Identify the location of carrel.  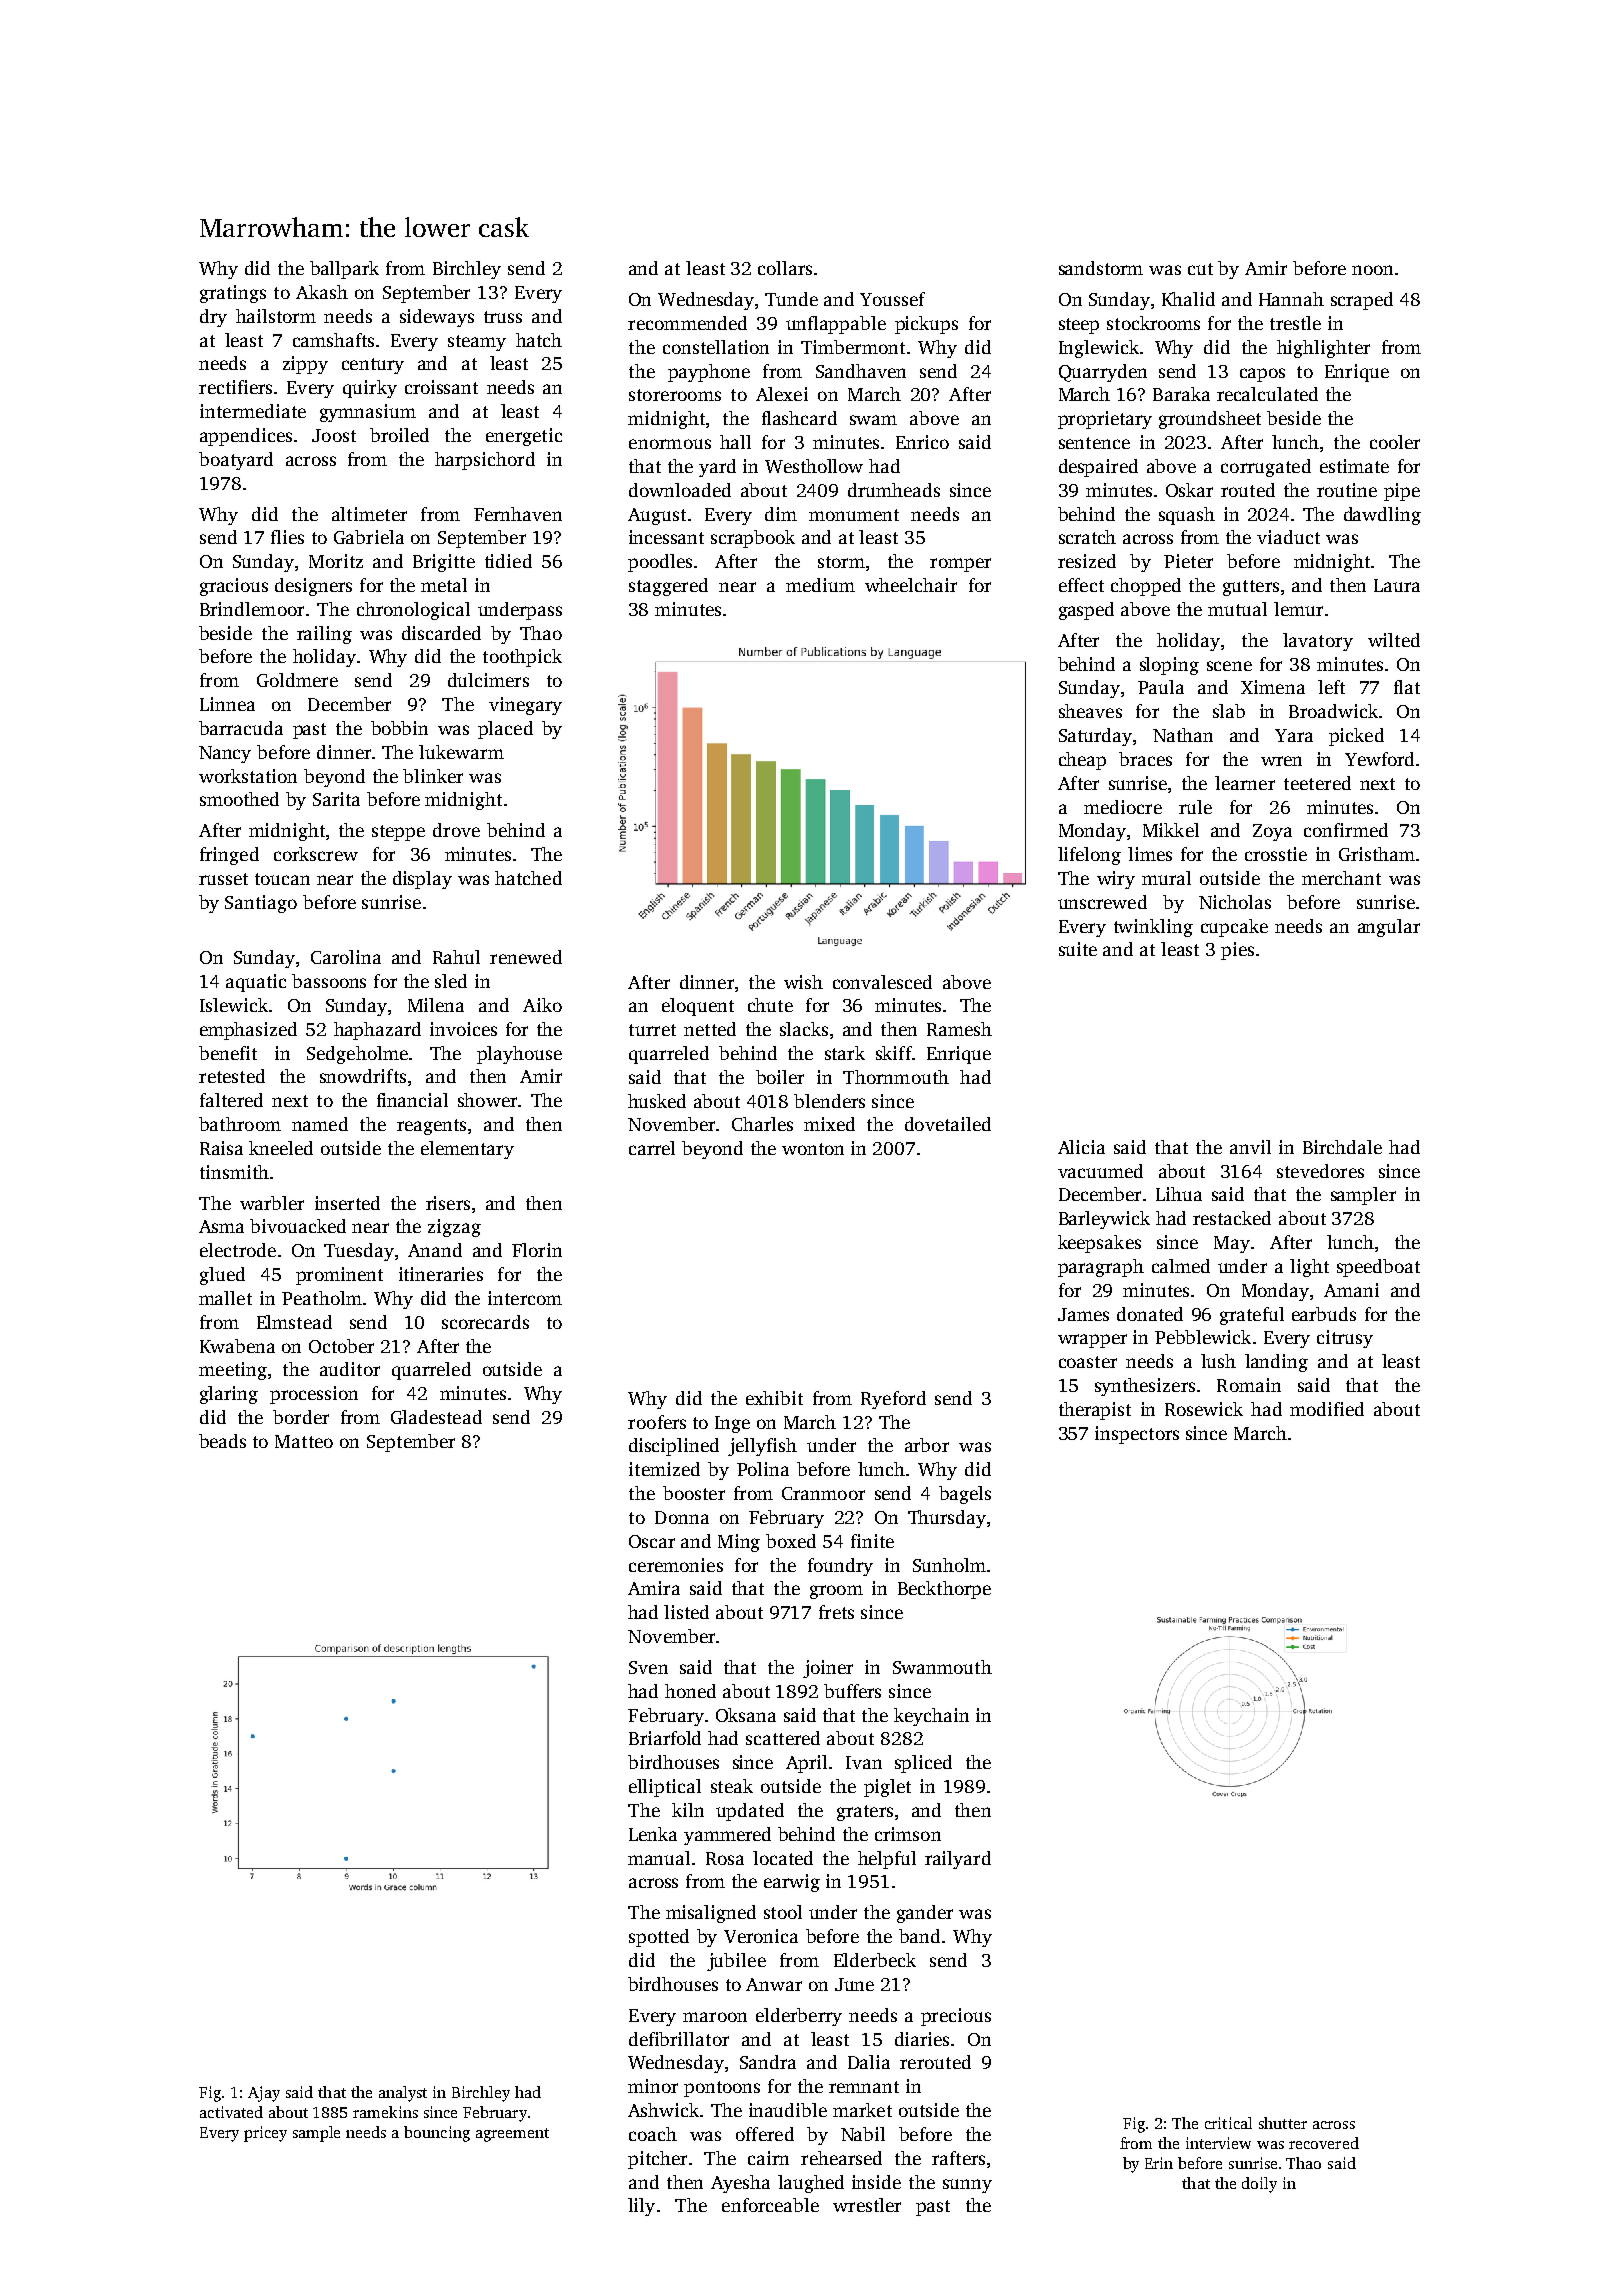
(652, 1148).
